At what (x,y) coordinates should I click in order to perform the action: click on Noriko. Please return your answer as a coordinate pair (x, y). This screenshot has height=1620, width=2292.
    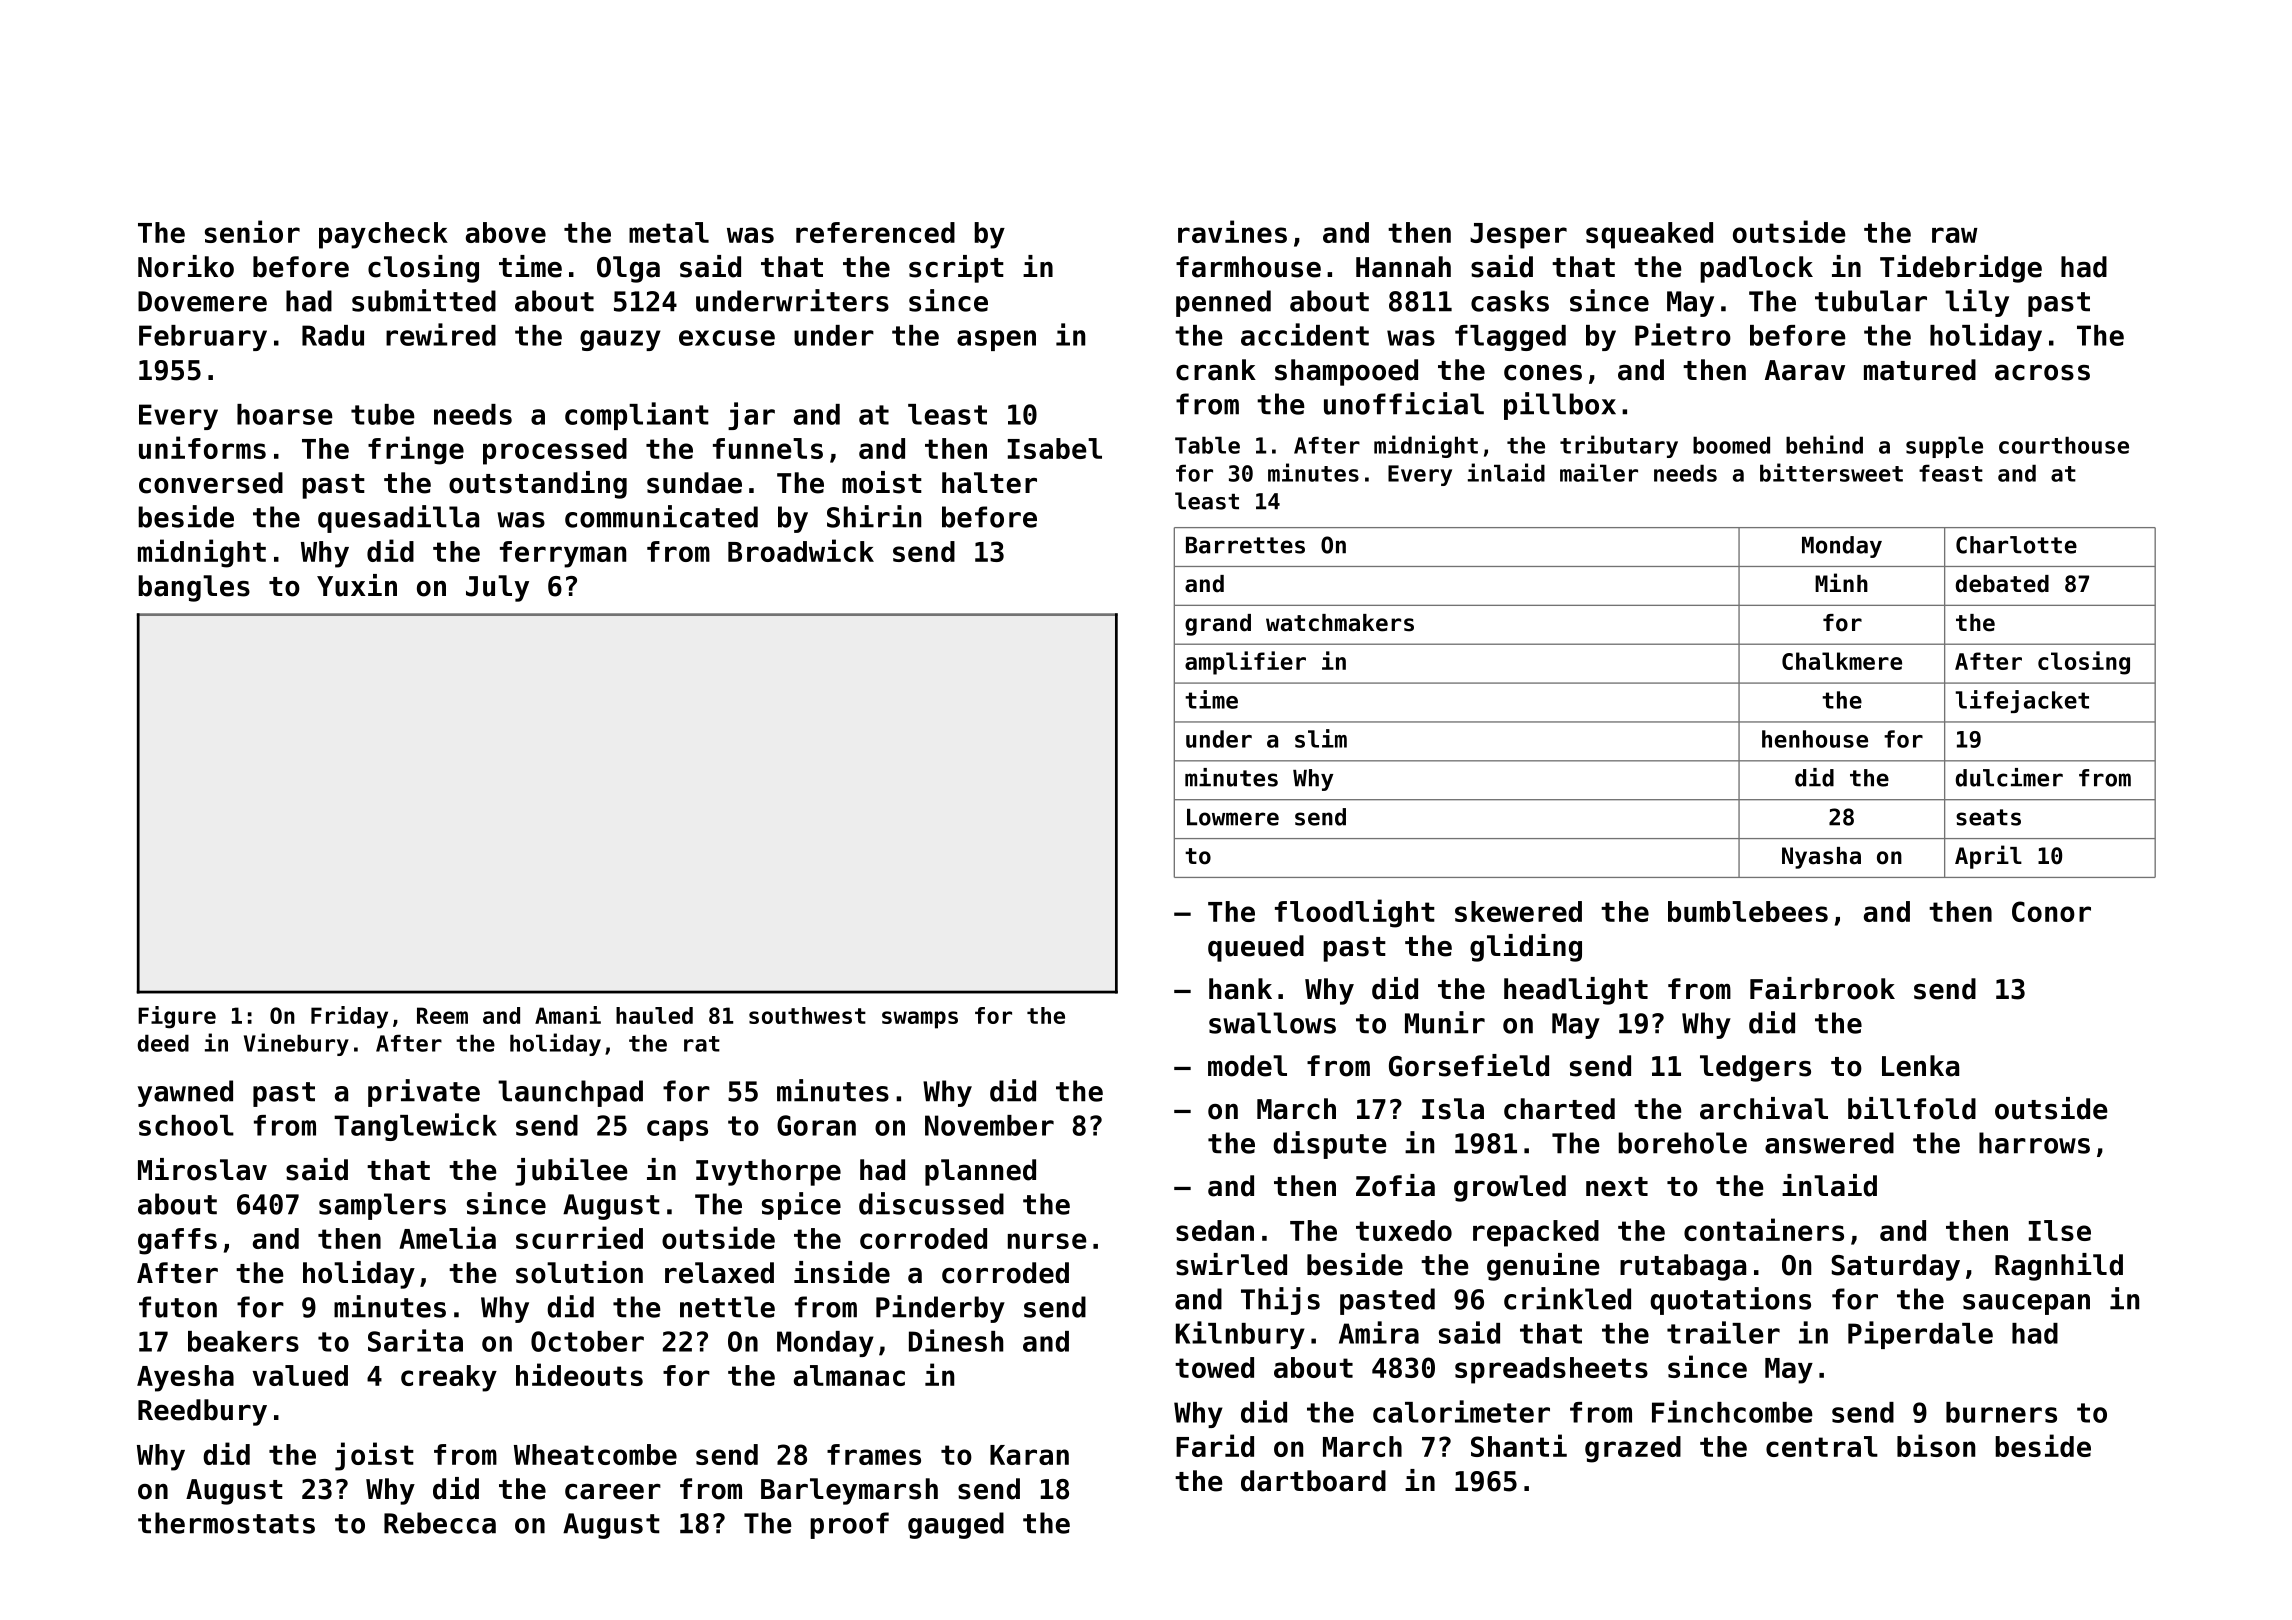
    Looking at the image, I should click on (186, 266).
